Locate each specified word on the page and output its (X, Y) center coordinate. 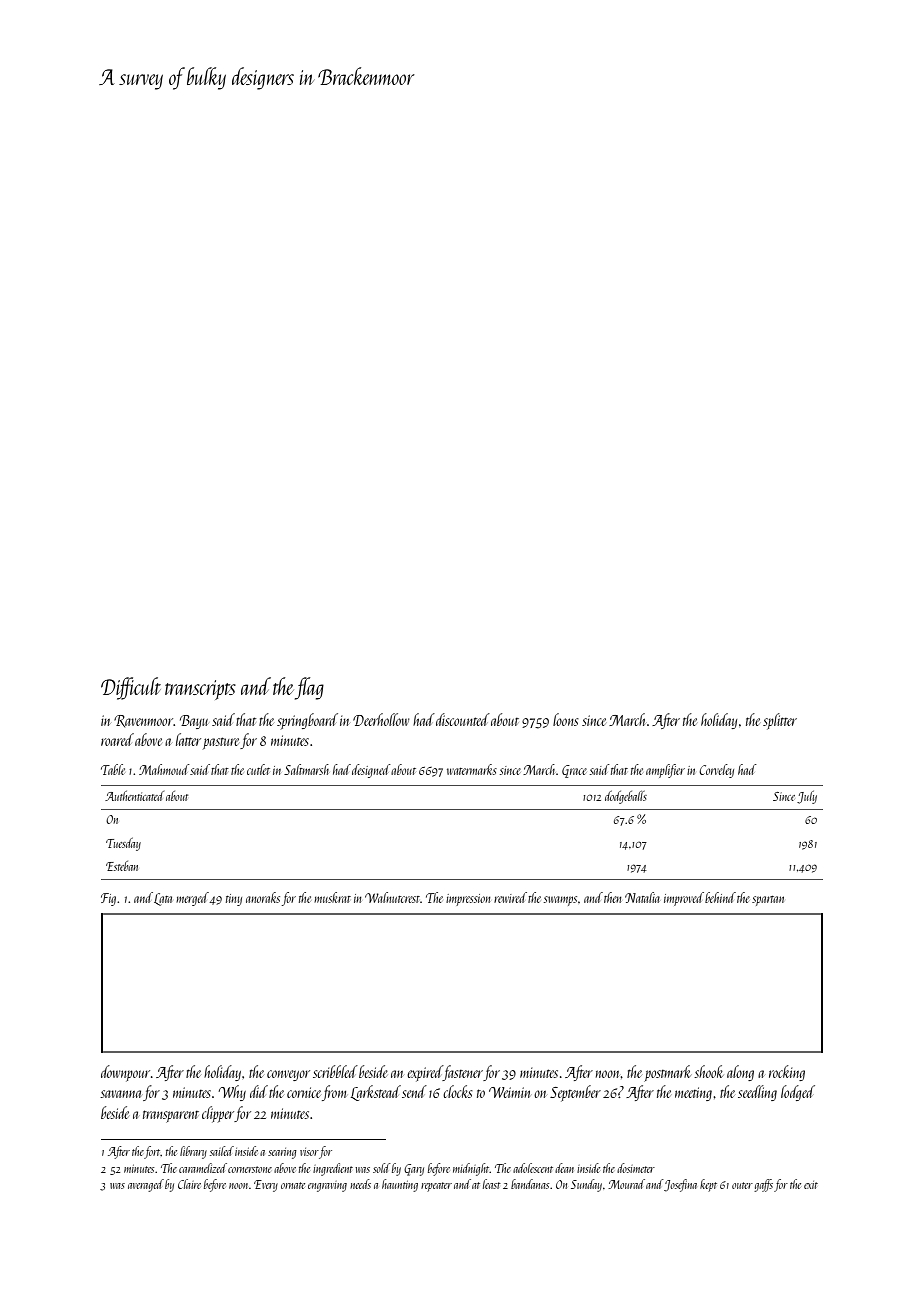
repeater (436, 1187)
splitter (780, 721)
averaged (146, 1185)
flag (309, 688)
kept (708, 1185)
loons (566, 719)
